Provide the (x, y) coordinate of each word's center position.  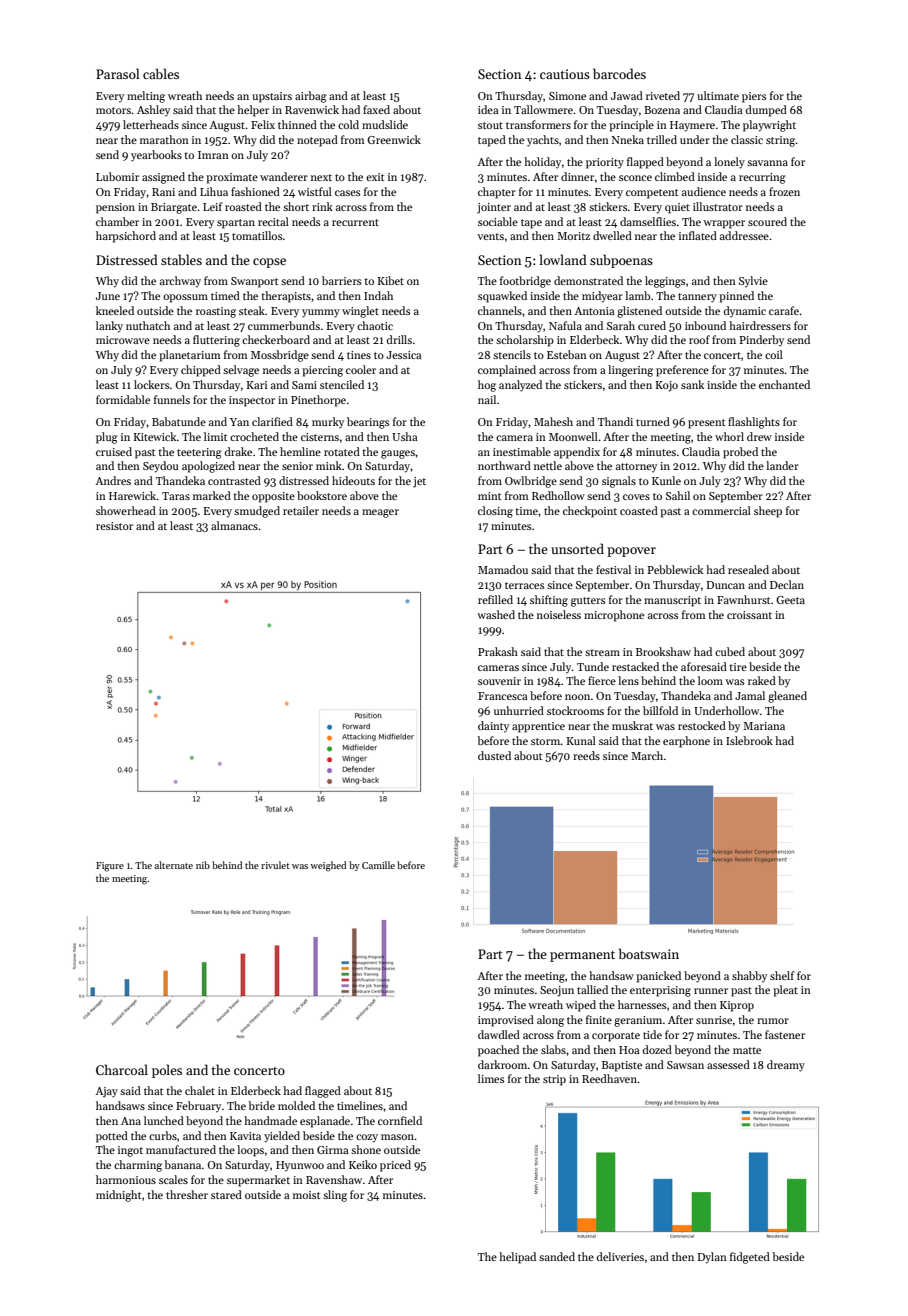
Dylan (712, 1258)
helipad (517, 1258)
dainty (493, 726)
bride (261, 1105)
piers (754, 97)
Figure (110, 867)
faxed (376, 109)
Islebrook (749, 740)
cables (161, 73)
